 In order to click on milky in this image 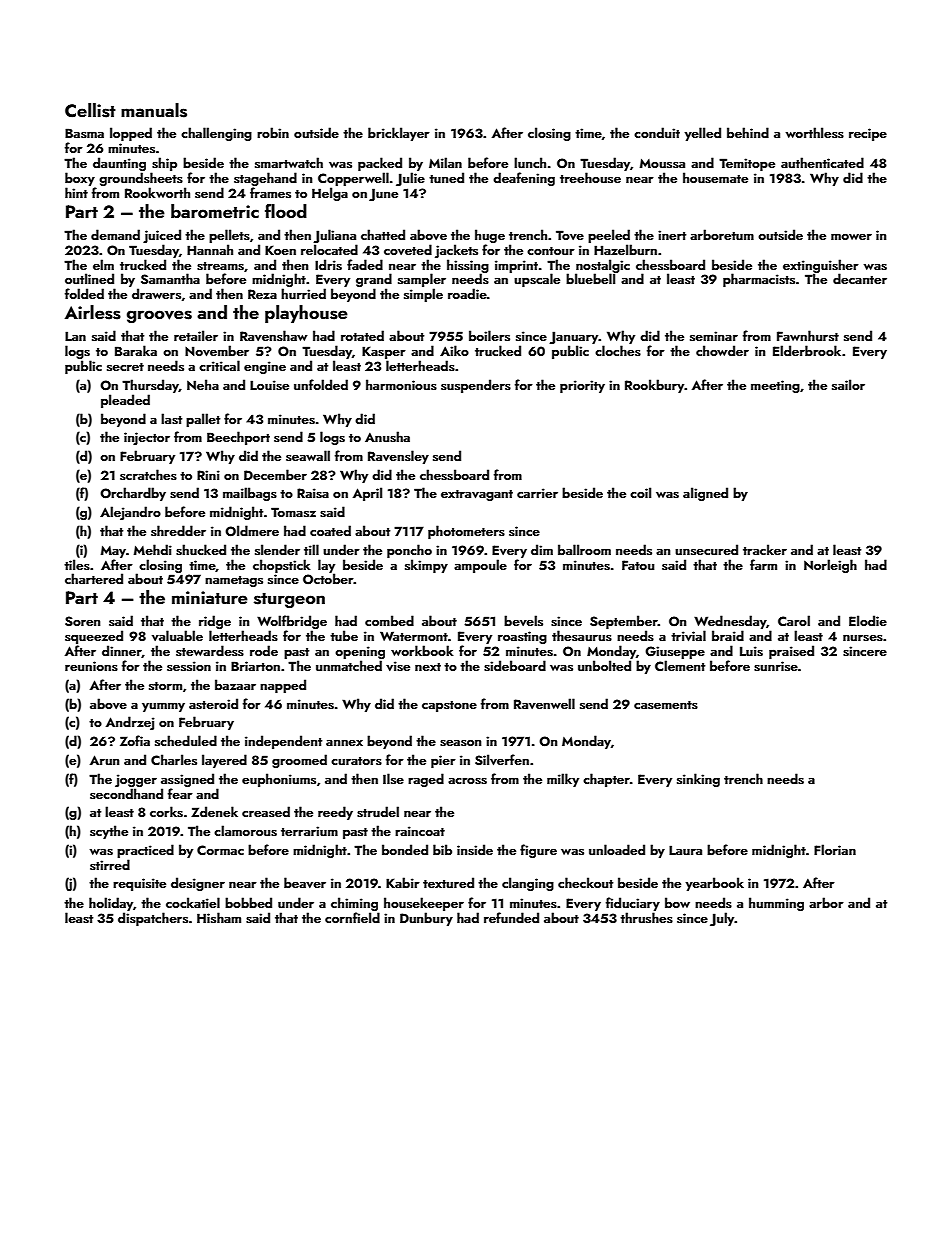, I will do `click(563, 780)`.
